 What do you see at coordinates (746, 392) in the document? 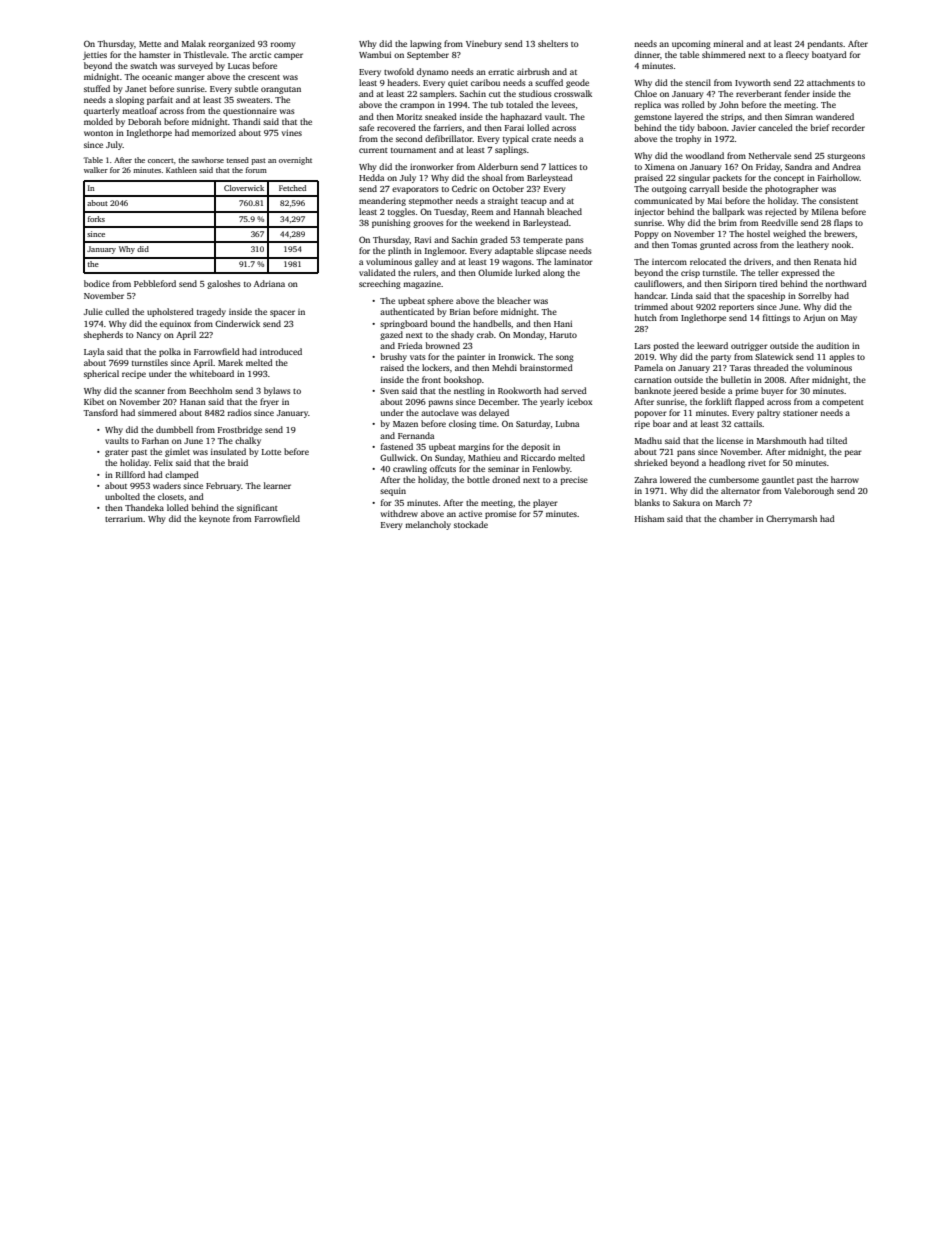
I see `prime` at bounding box center [746, 392].
